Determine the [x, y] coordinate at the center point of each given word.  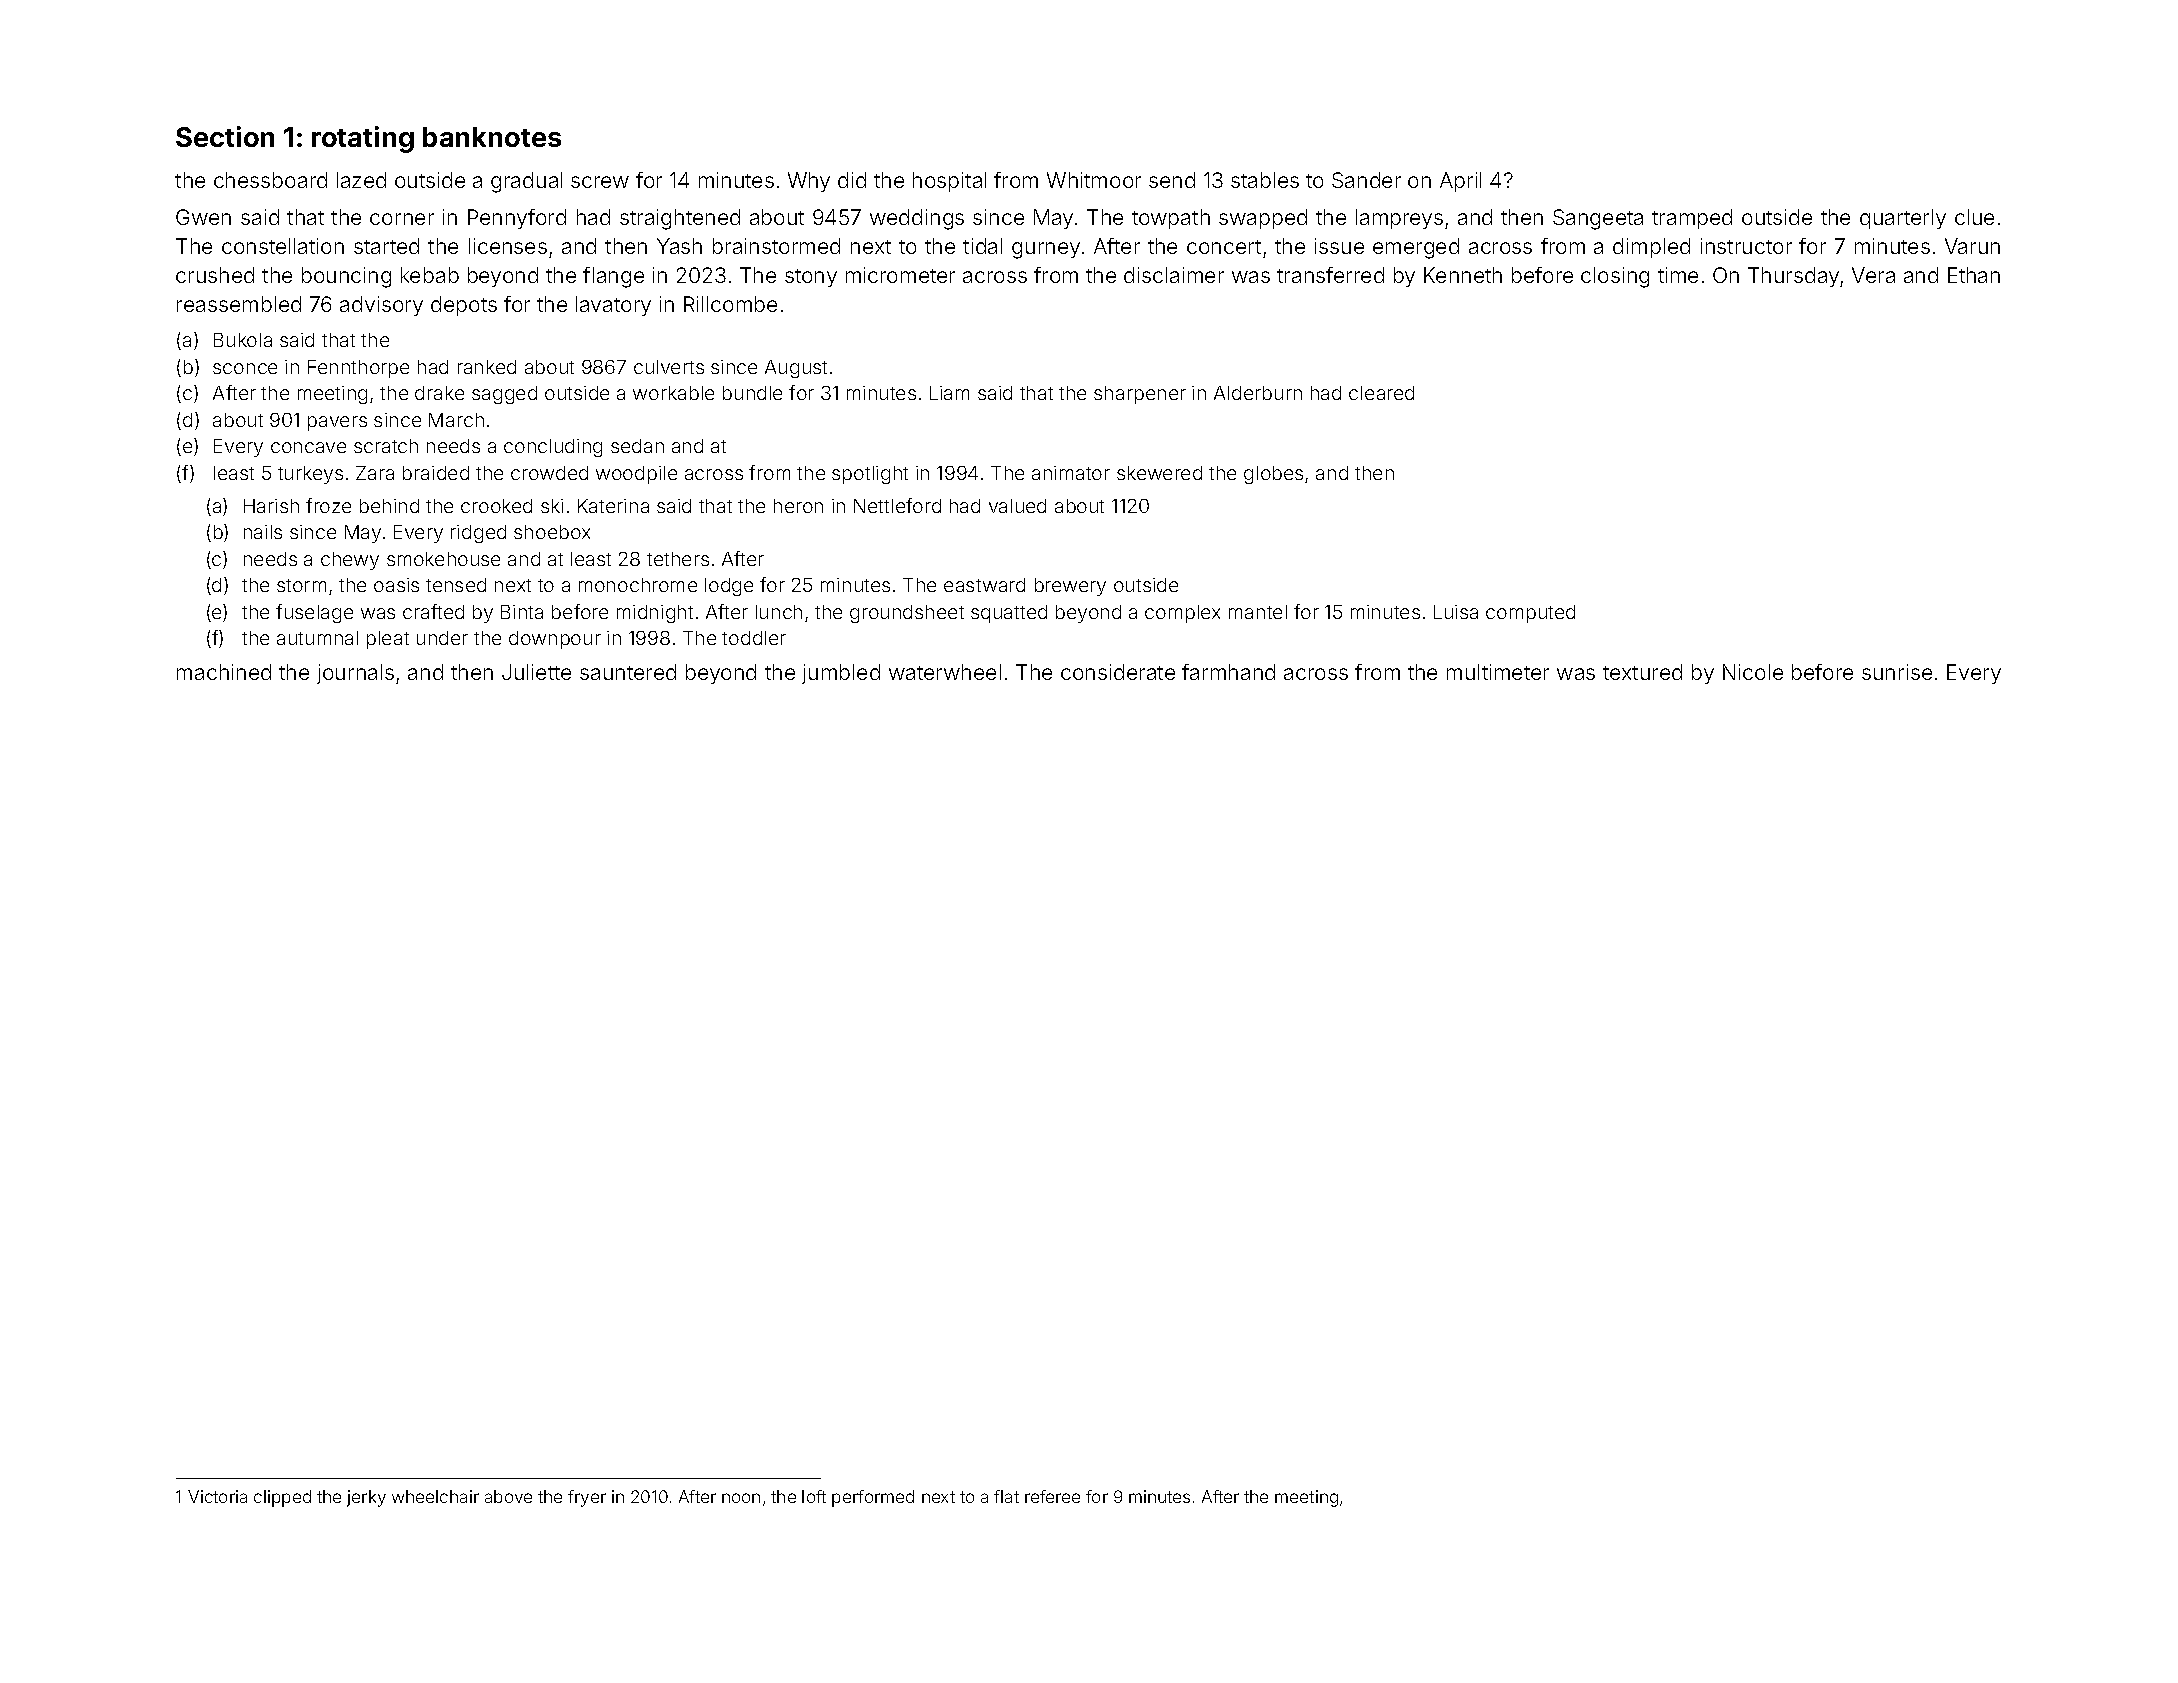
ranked [487, 367]
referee [1052, 1496]
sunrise [1897, 672]
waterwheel [945, 672]
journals [355, 674]
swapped [1263, 219]
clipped [282, 1498]
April [1460, 182]
